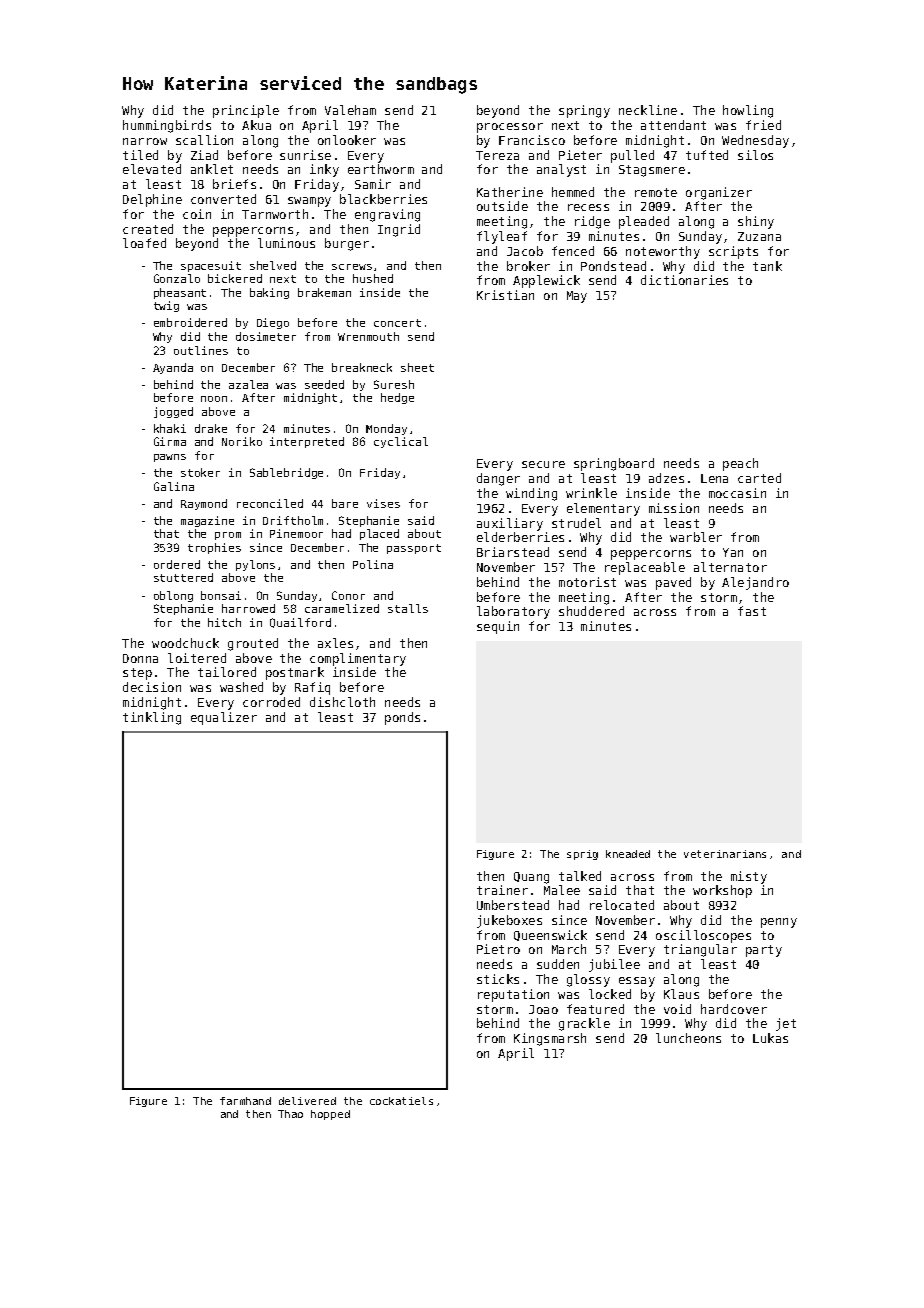 This page has height=1308, width=924. What do you see at coordinates (245, 1101) in the page?
I see `farmhand` at bounding box center [245, 1101].
